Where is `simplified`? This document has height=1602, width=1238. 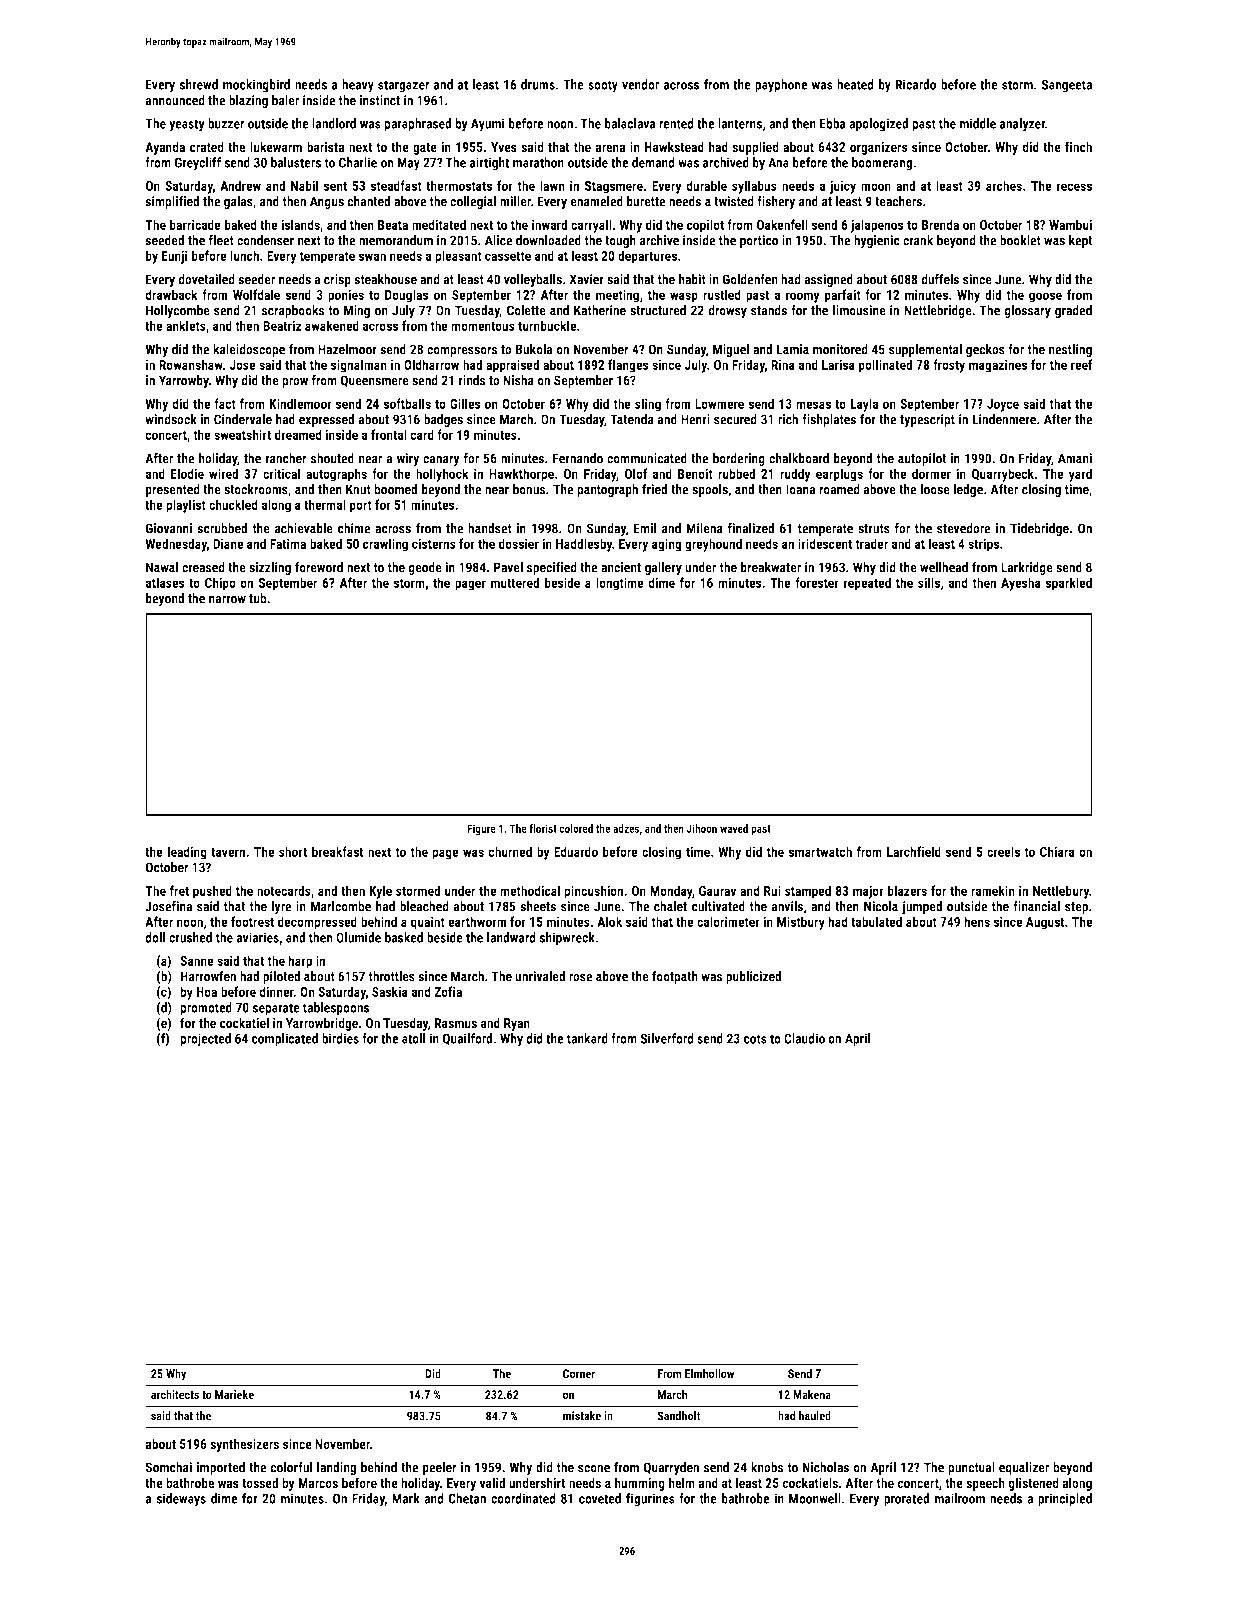 simplified is located at coordinates (172, 202).
